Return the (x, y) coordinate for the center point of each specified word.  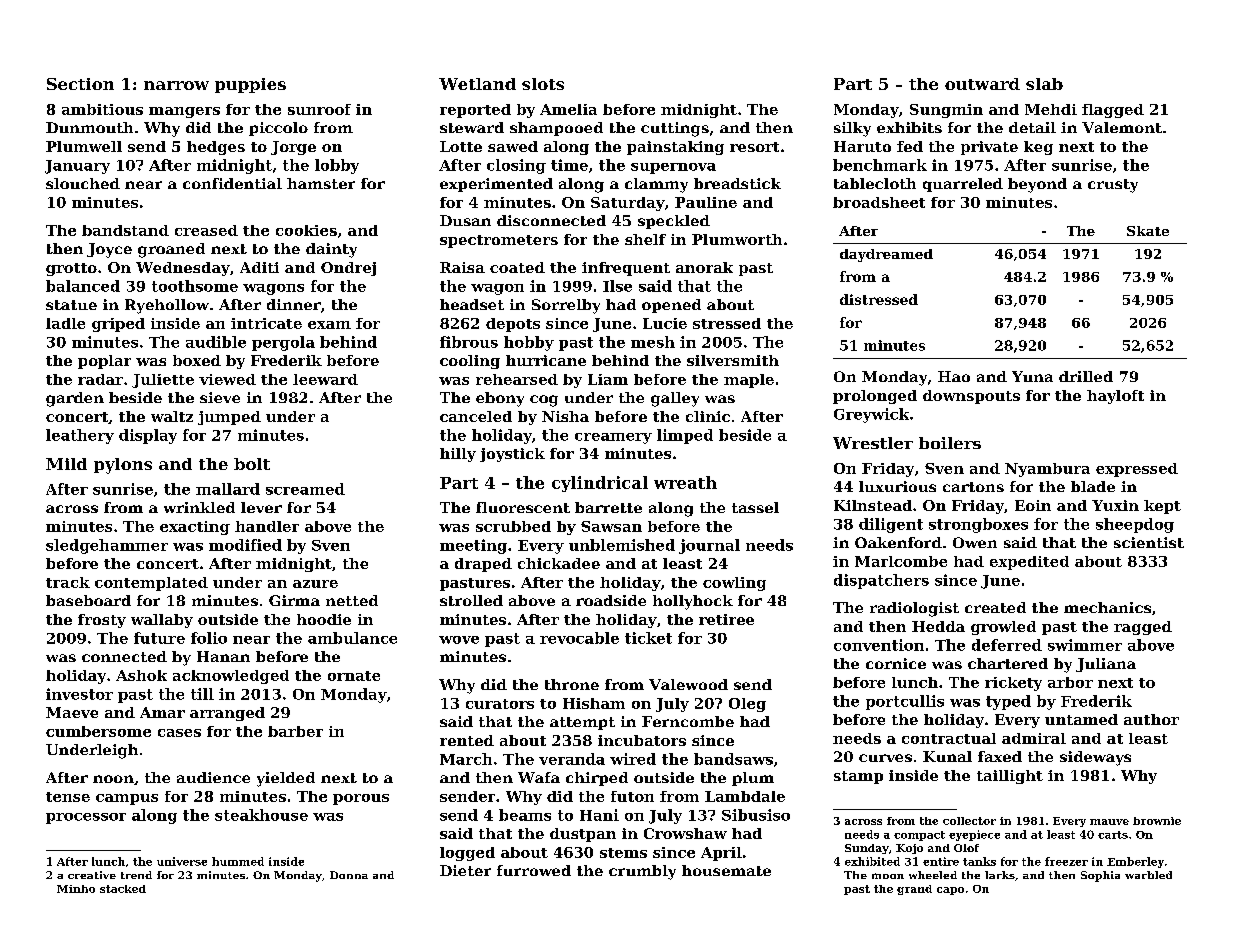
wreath (685, 482)
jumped (229, 418)
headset (472, 304)
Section (80, 84)
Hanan (223, 656)
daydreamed (886, 255)
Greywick (871, 415)
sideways (1095, 758)
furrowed (534, 870)
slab (1044, 84)
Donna (349, 875)
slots (543, 84)
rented (467, 740)
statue (71, 305)
